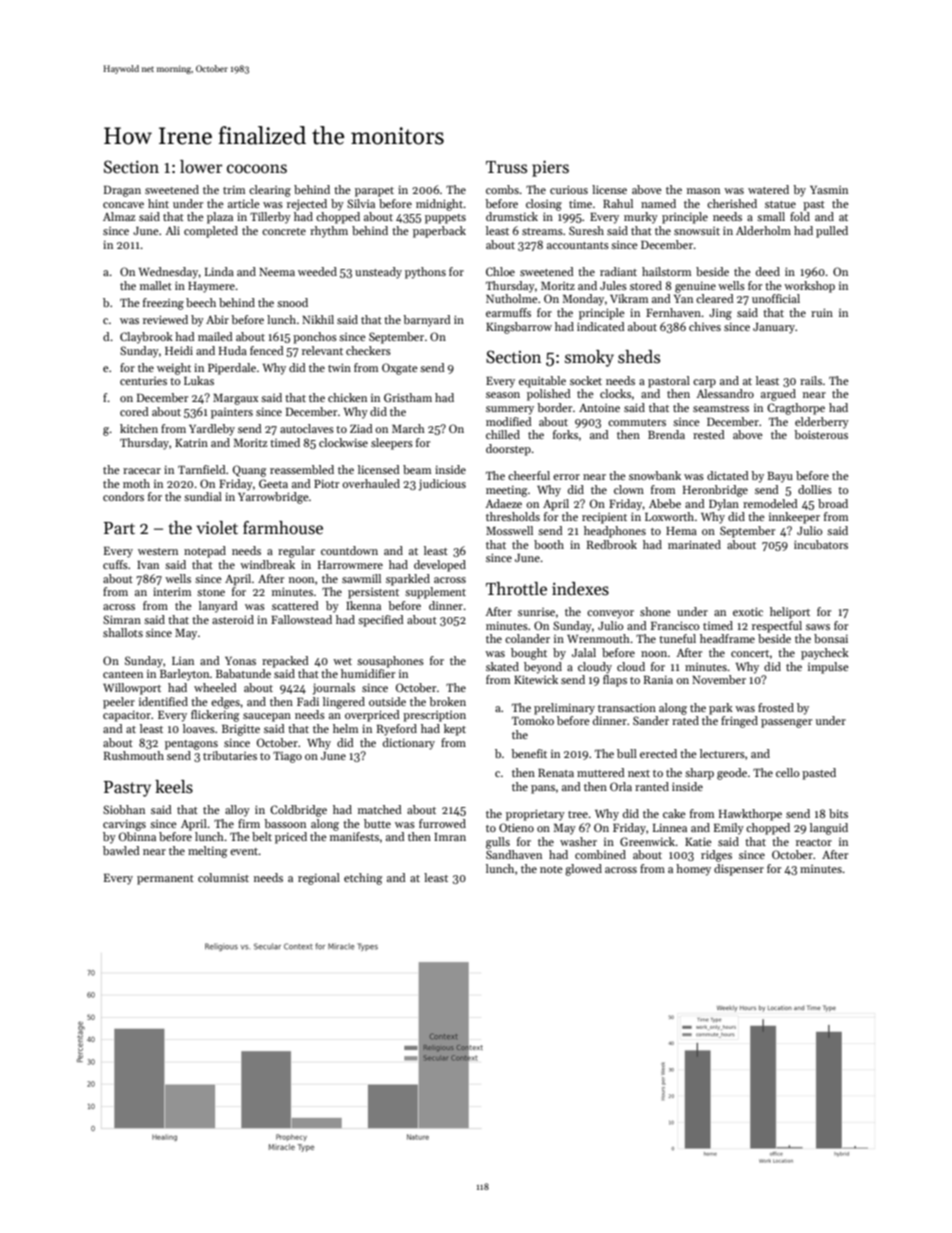 The height and width of the screenshot is (1233, 952). I want to click on Siobhan, so click(124, 809).
